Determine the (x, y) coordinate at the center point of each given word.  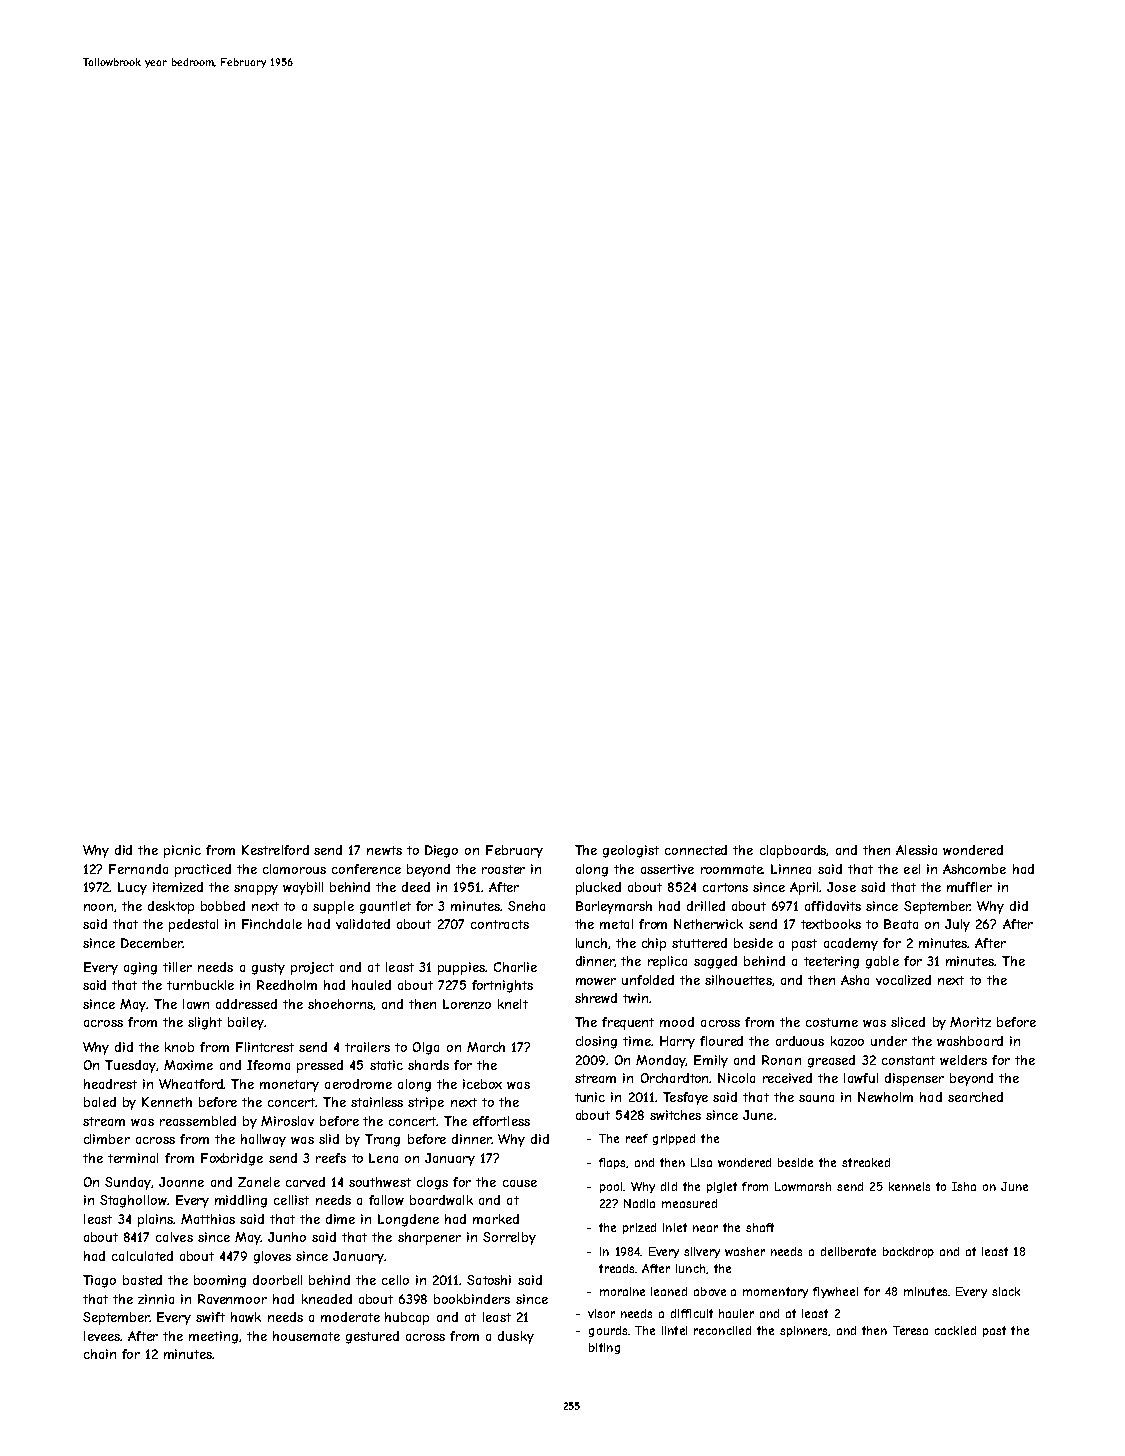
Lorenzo (467, 1004)
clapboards (793, 851)
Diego (441, 851)
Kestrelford (275, 850)
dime (340, 1219)
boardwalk (441, 1200)
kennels (909, 1186)
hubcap (407, 1318)
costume (832, 1022)
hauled (371, 985)
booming (220, 1281)
